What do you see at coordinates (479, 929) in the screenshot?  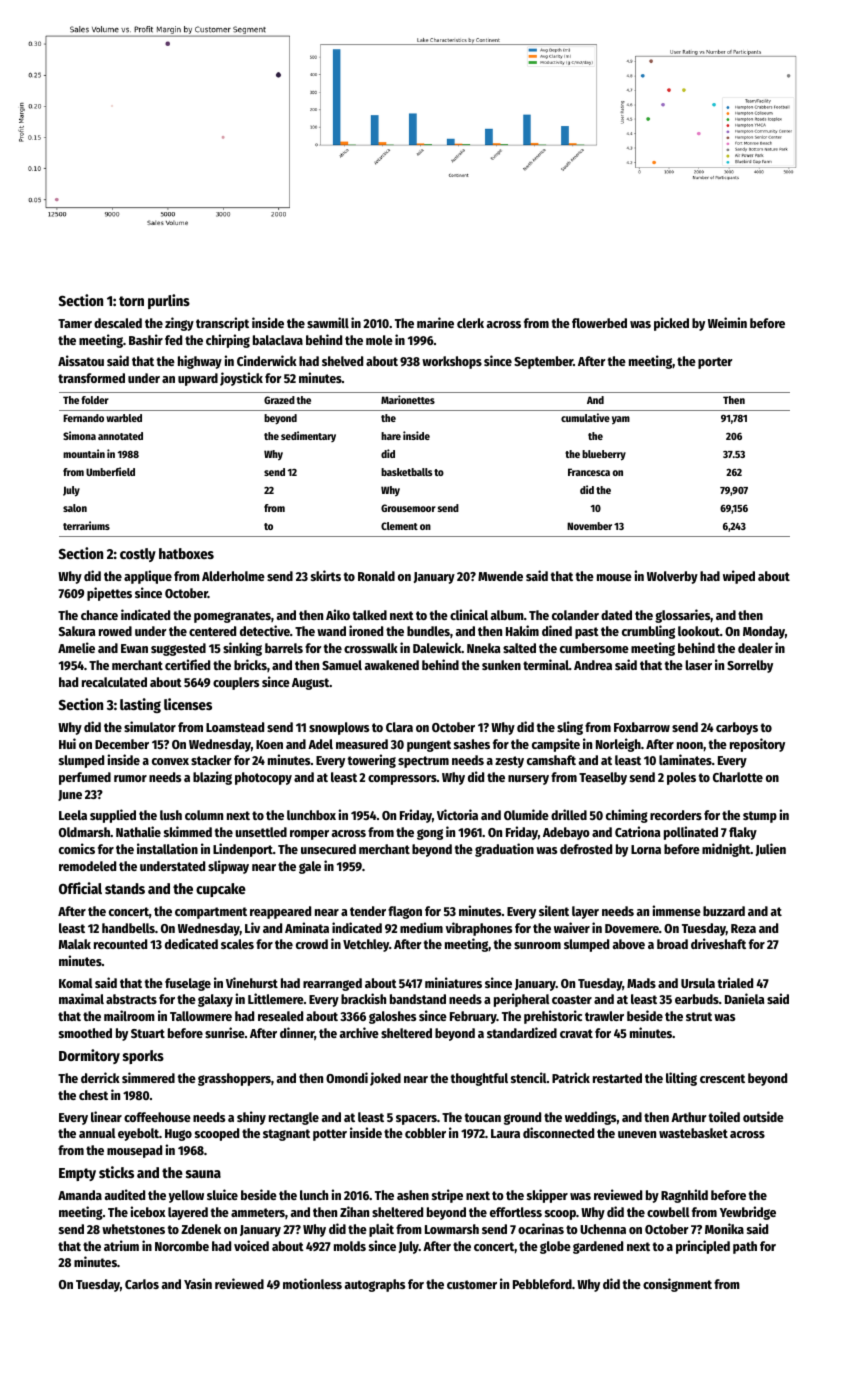 I see `vibraphones` at bounding box center [479, 929].
